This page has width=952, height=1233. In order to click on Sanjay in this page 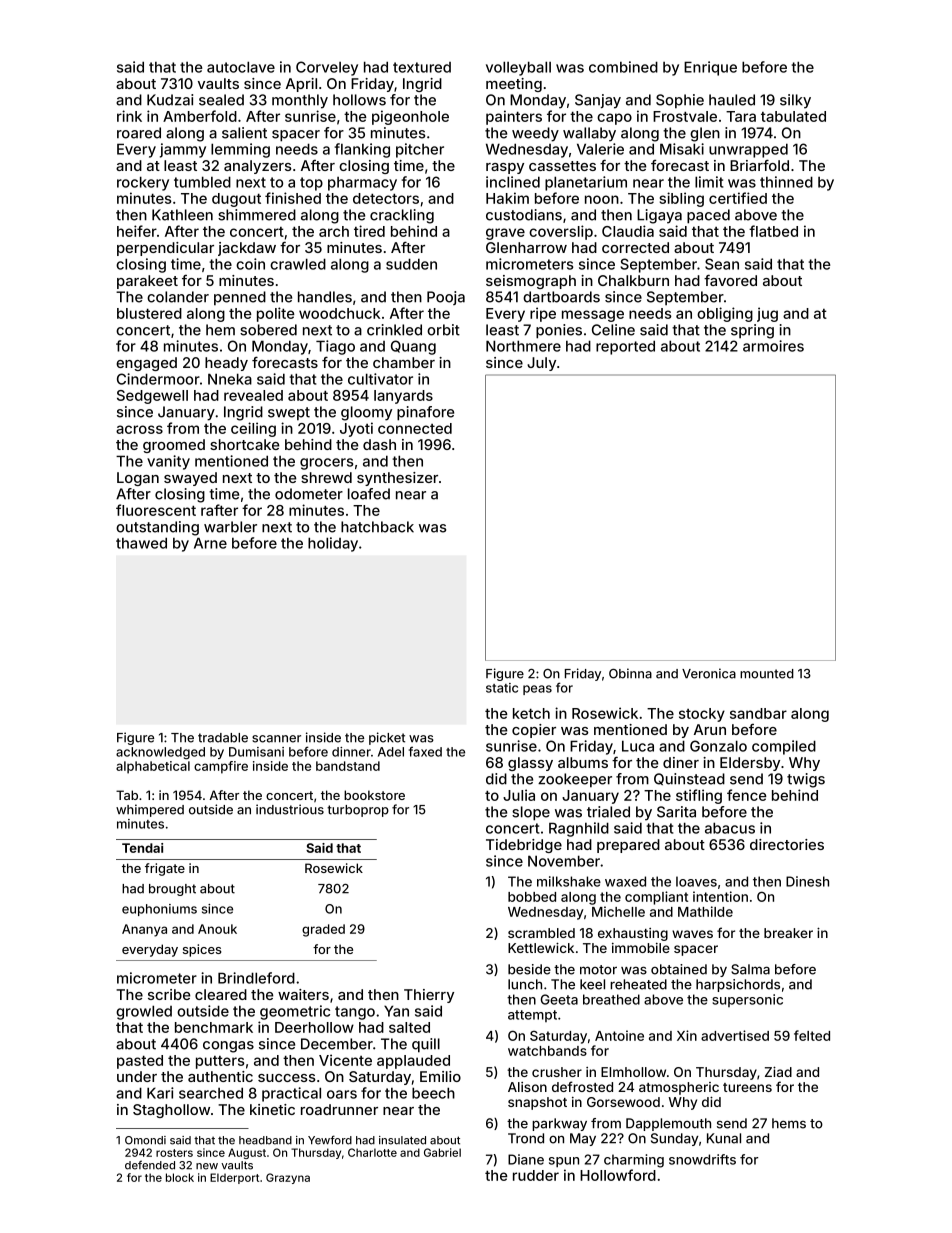, I will do `click(598, 101)`.
